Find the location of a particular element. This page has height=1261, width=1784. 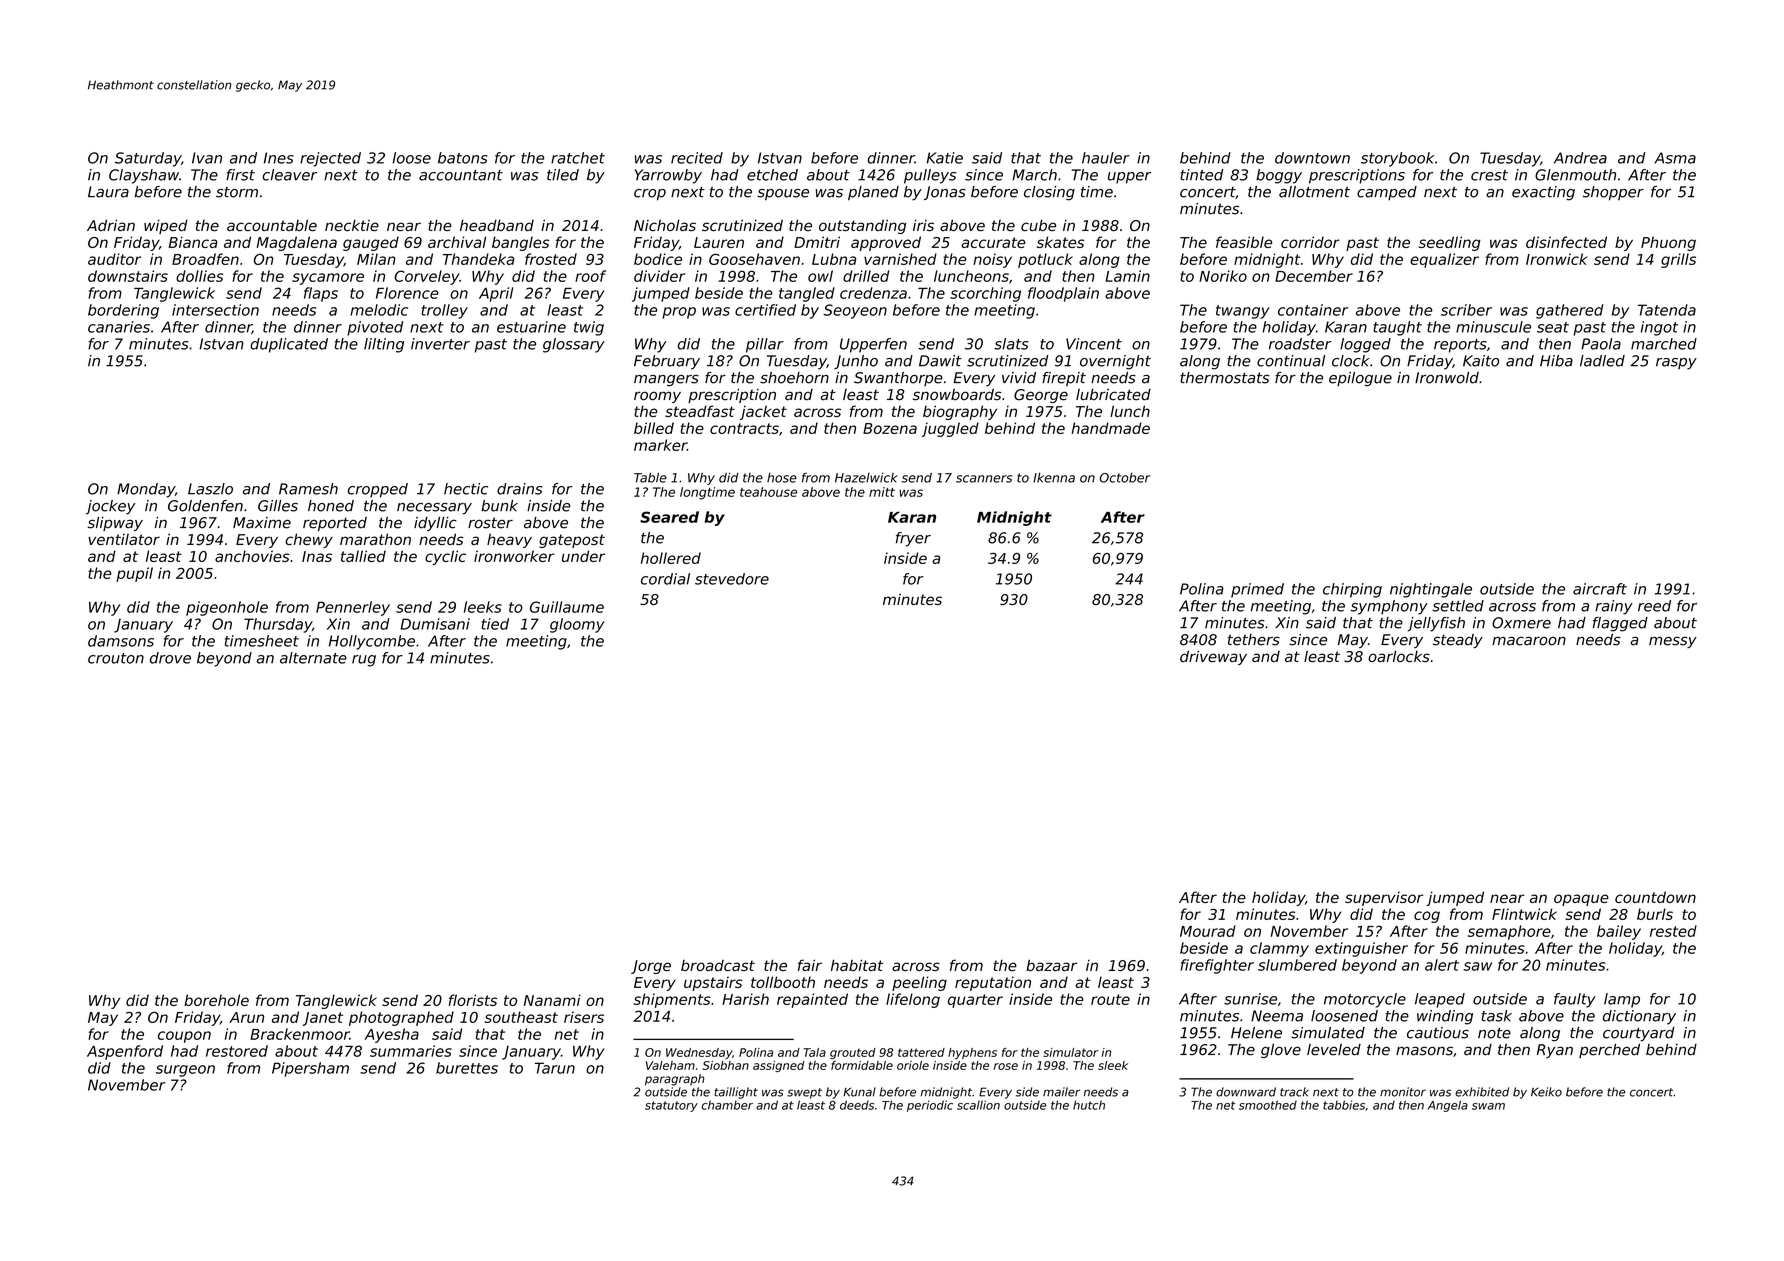

hectic is located at coordinates (466, 489).
